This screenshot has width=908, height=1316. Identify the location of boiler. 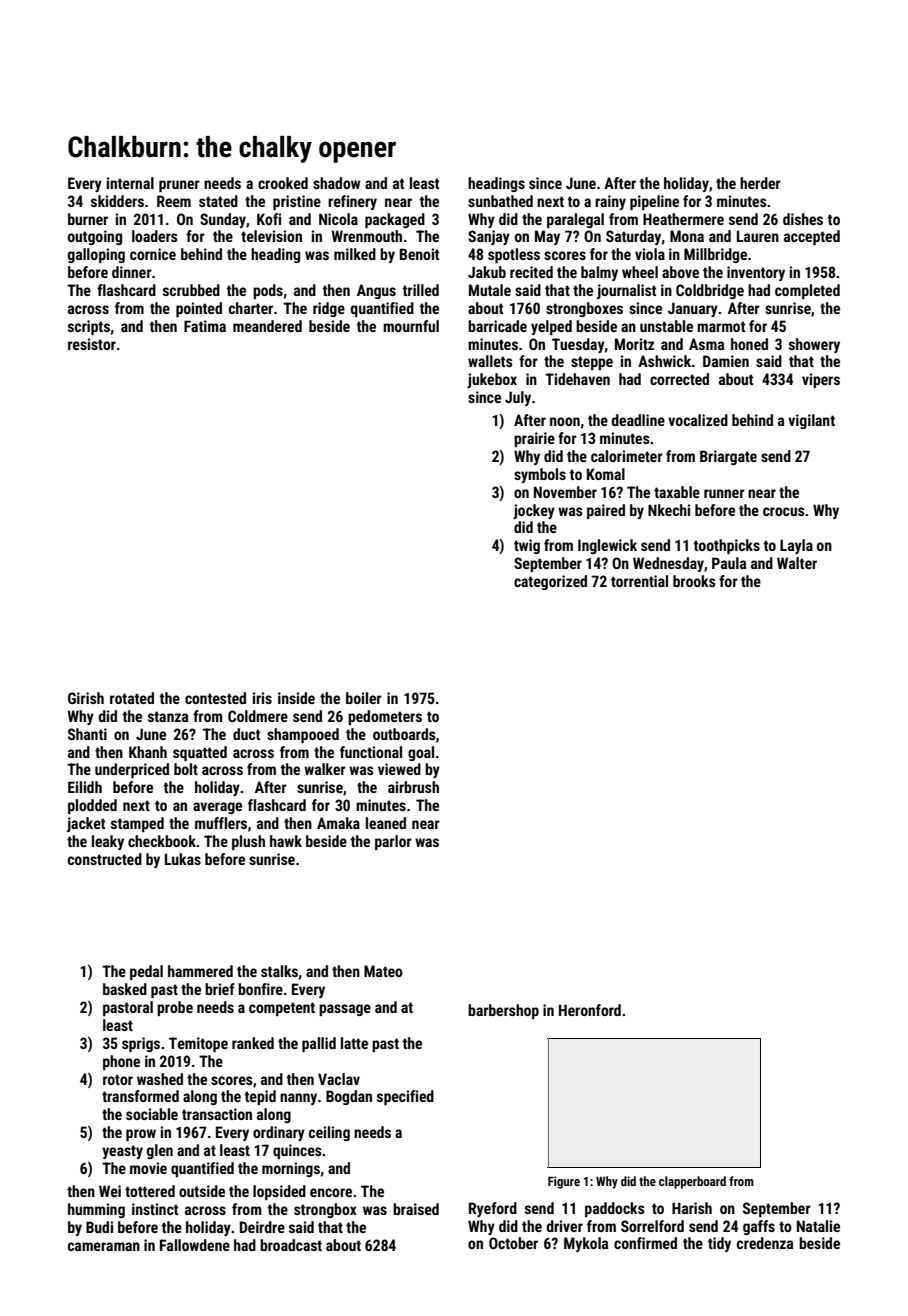
(364, 698).
